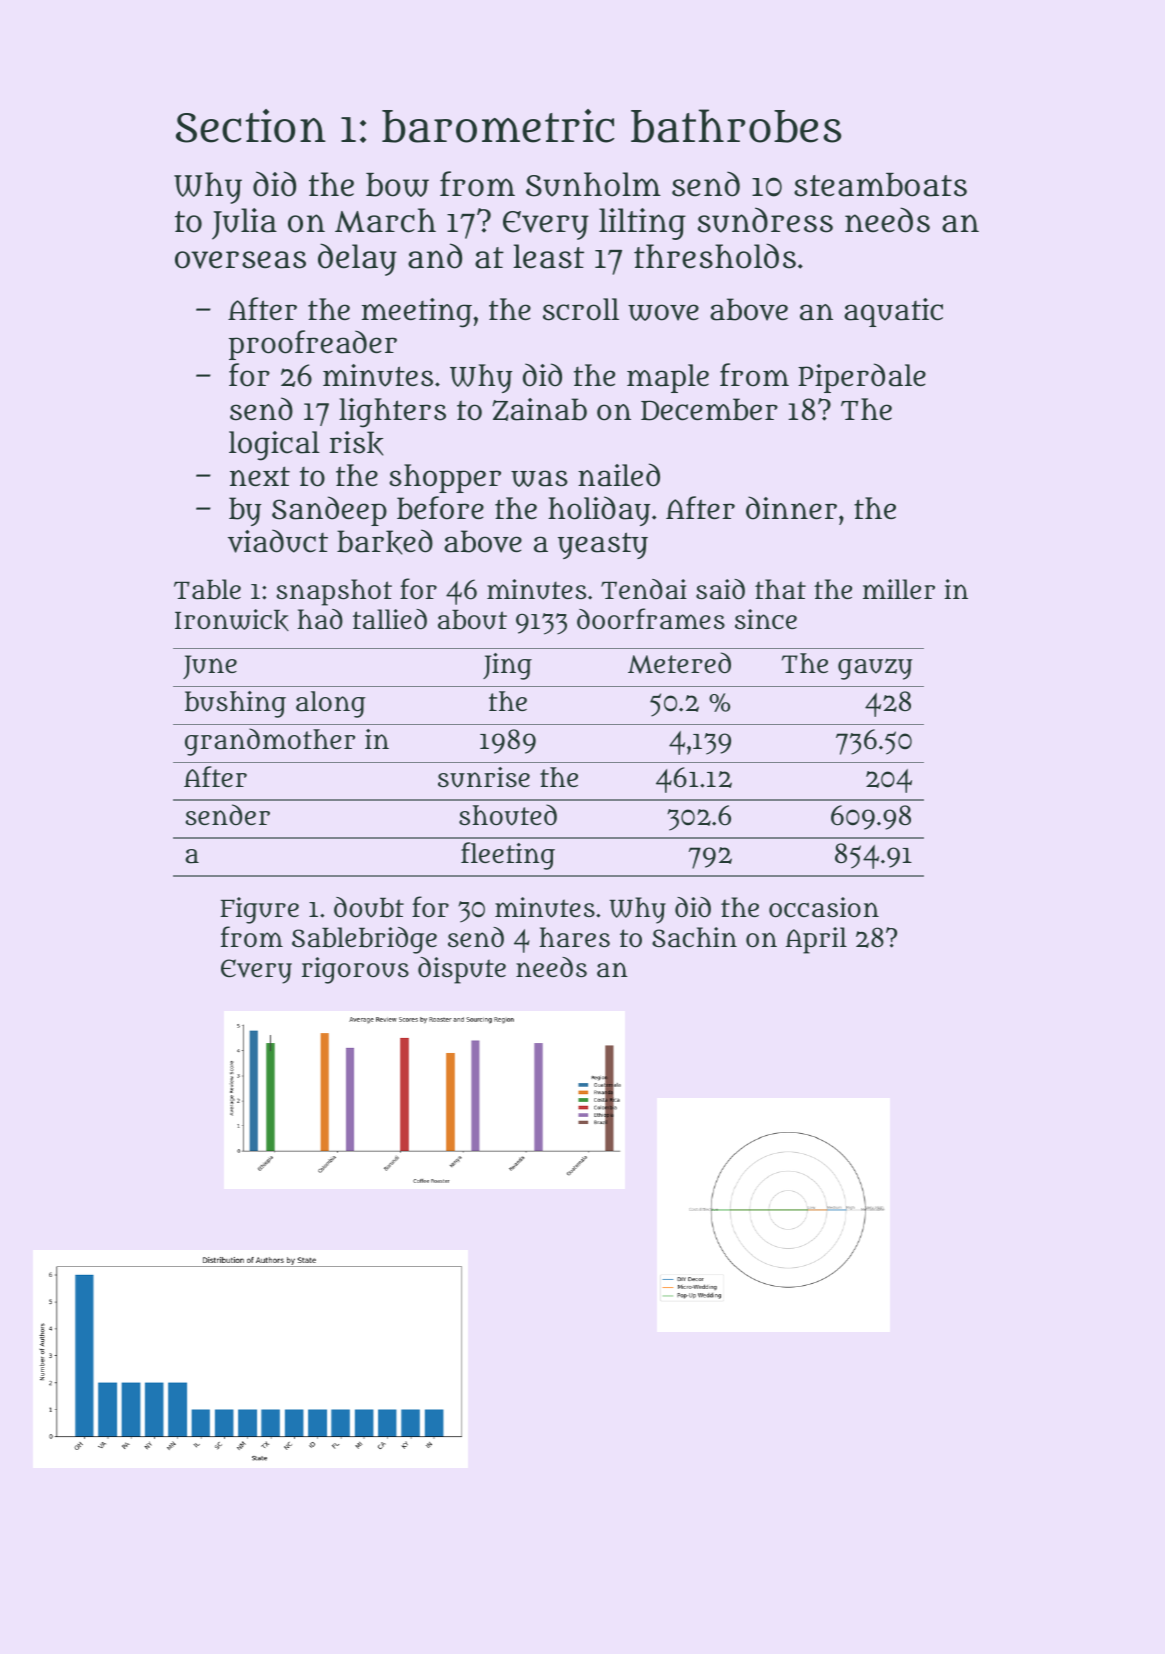 This document has height=1654, width=1165. What do you see at coordinates (260, 476) in the document?
I see `next` at bounding box center [260, 476].
